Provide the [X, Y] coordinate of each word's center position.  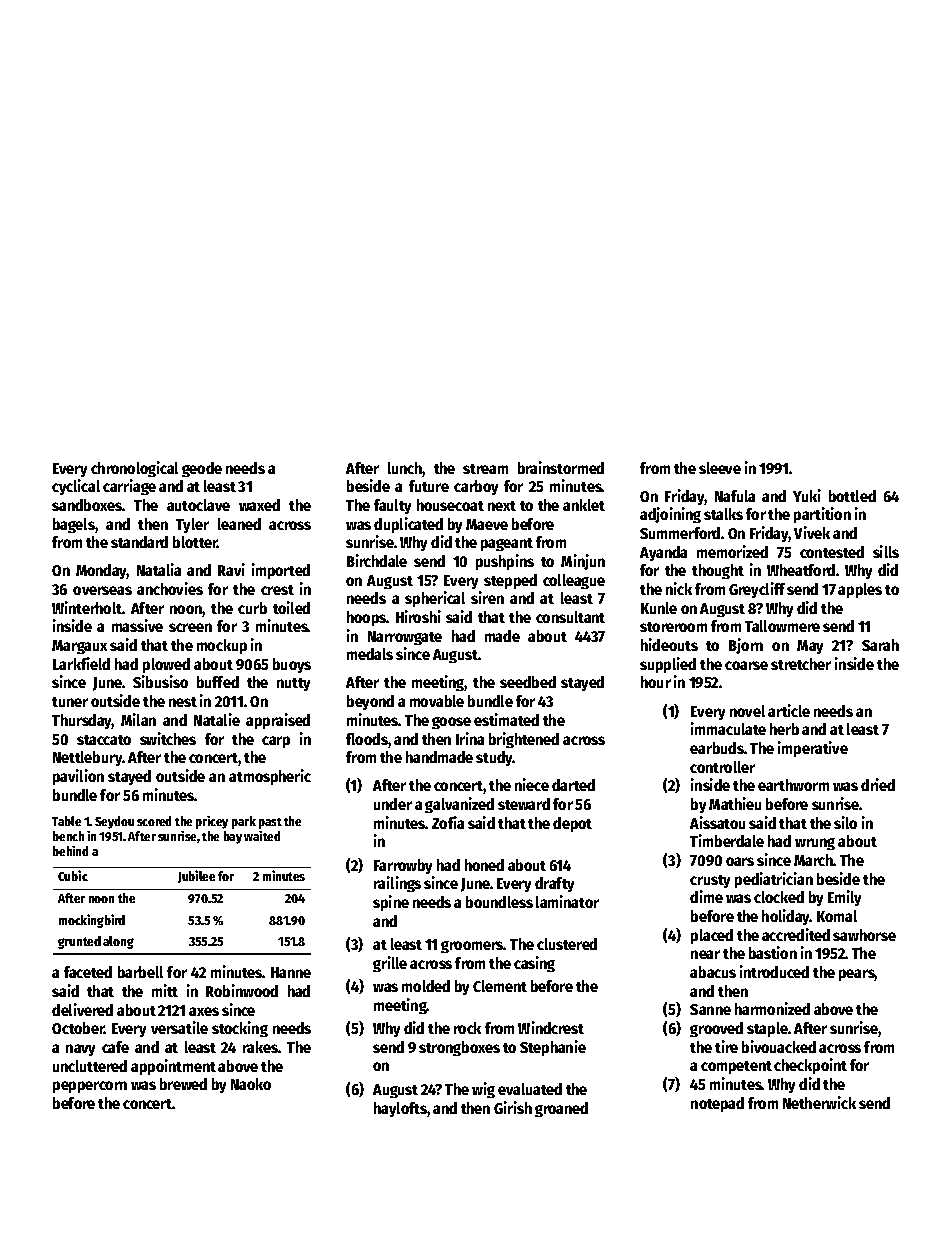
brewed [183, 1084]
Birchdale [377, 560]
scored [154, 821]
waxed [259, 505]
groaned [561, 1109]
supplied [668, 665]
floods [367, 739]
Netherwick [819, 1102]
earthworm [793, 785]
